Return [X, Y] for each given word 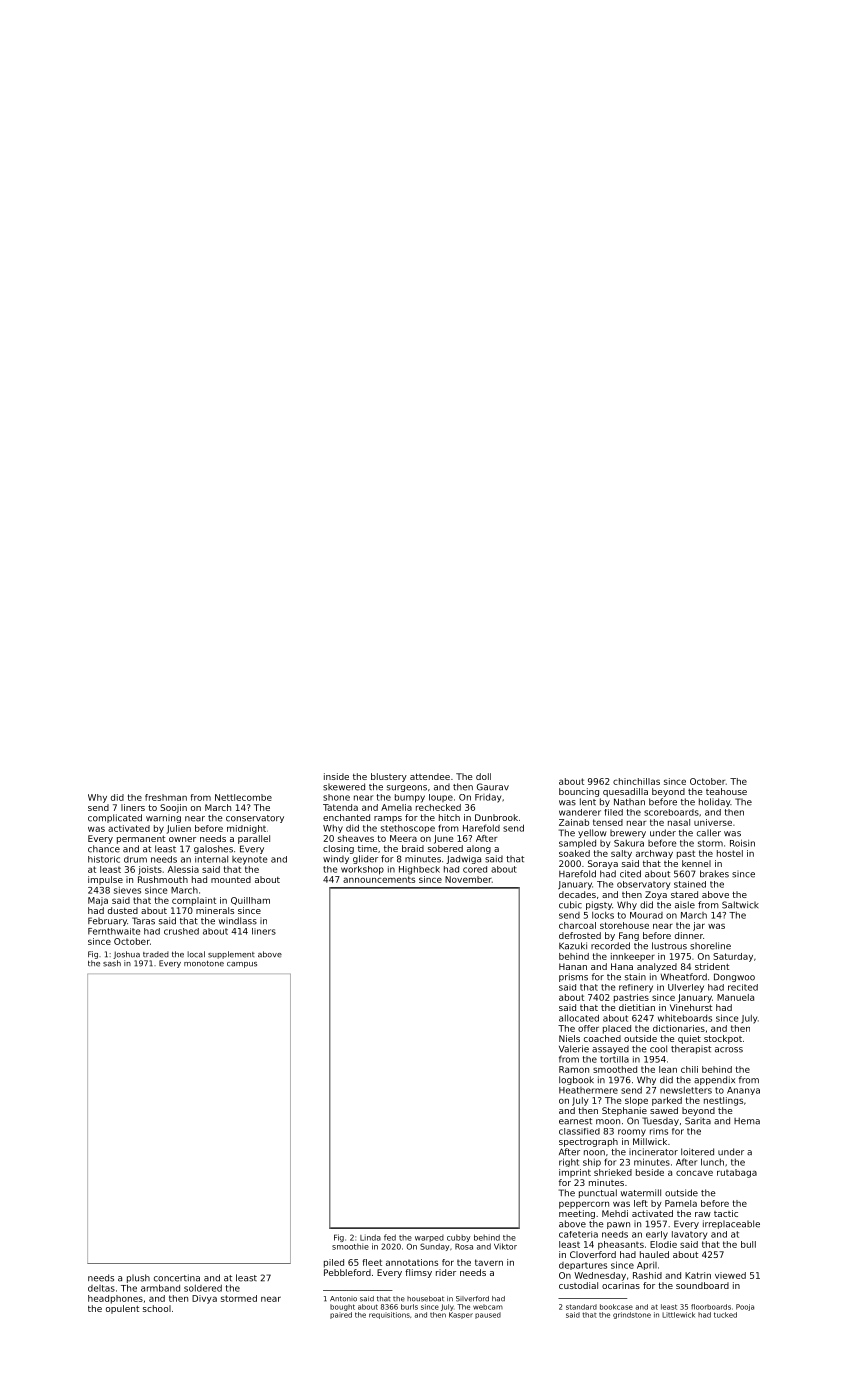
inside [336, 776]
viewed [730, 1275]
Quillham [250, 901]
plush [138, 1278]
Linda [370, 1237]
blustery [389, 777]
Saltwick [740, 905]
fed [390, 1237]
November [468, 879]
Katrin [698, 1275]
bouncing [579, 792]
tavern [489, 1262]
